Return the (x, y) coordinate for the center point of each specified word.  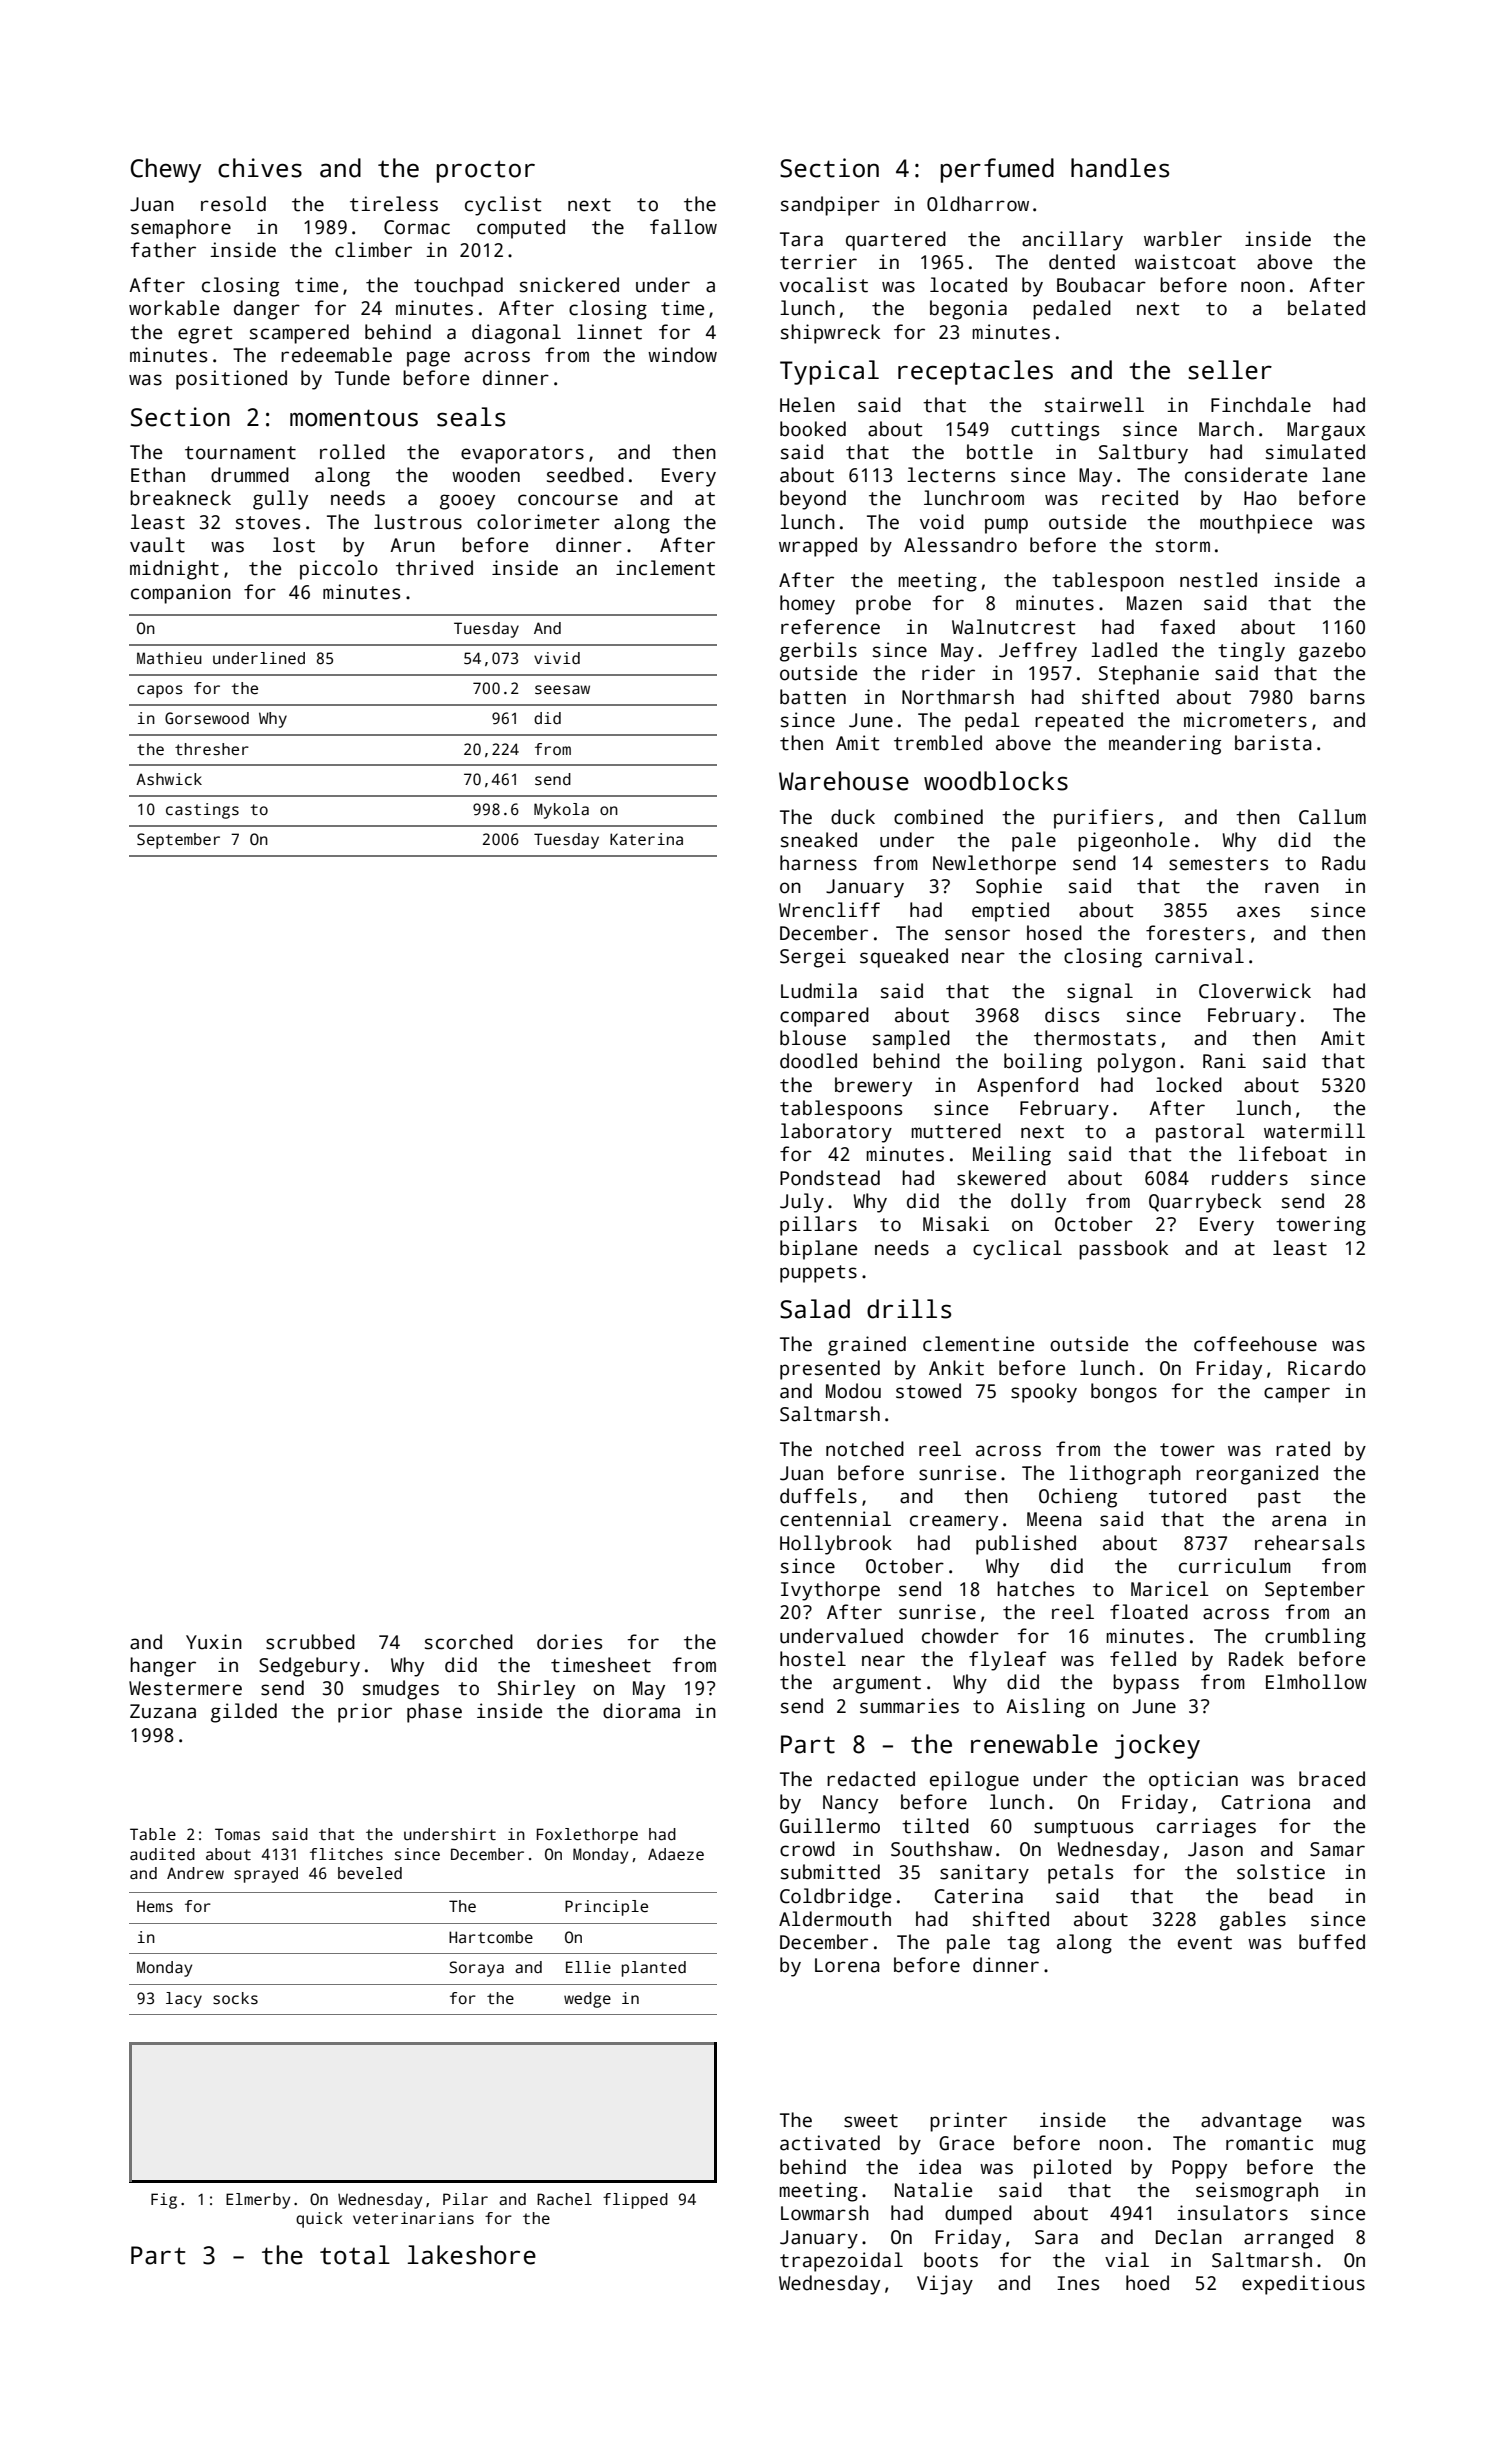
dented (1082, 262)
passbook (1123, 1250)
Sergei (813, 958)
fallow (683, 227)
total (355, 2255)
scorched (469, 1642)
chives (260, 168)
